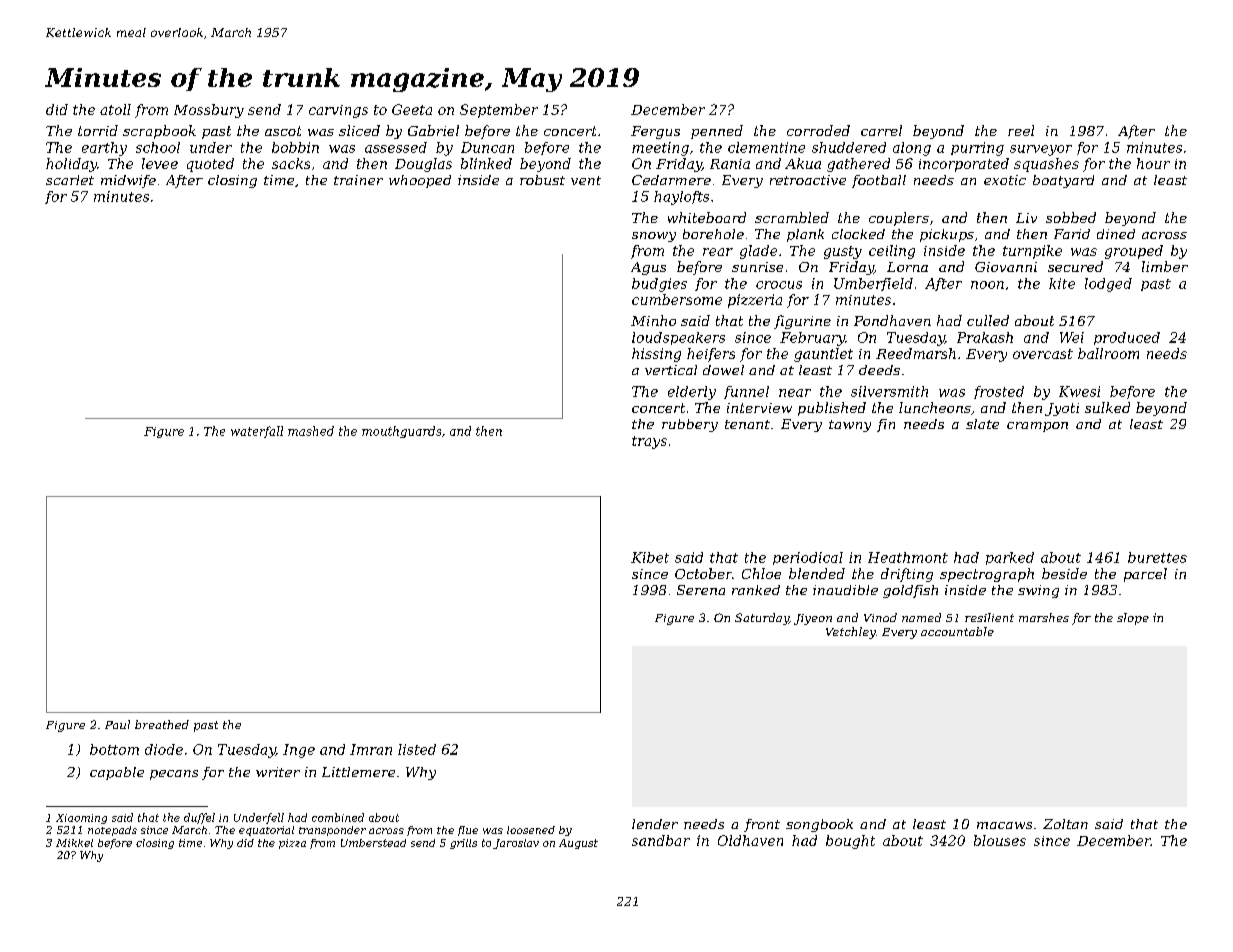  Describe the element at coordinates (499, 111) in the document. I see `September` at that location.
